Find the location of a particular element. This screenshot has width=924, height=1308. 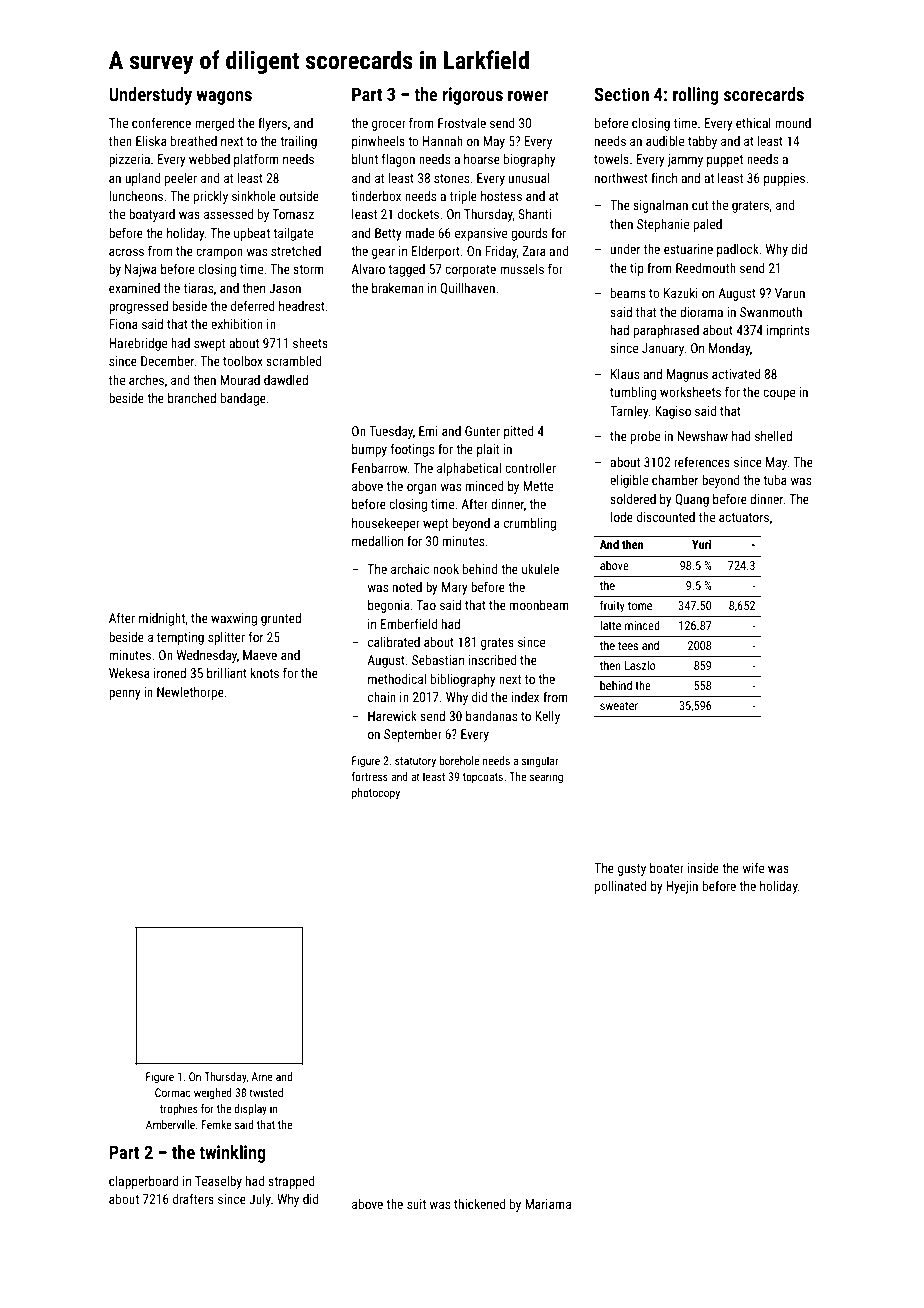

fortress is located at coordinates (370, 776).
